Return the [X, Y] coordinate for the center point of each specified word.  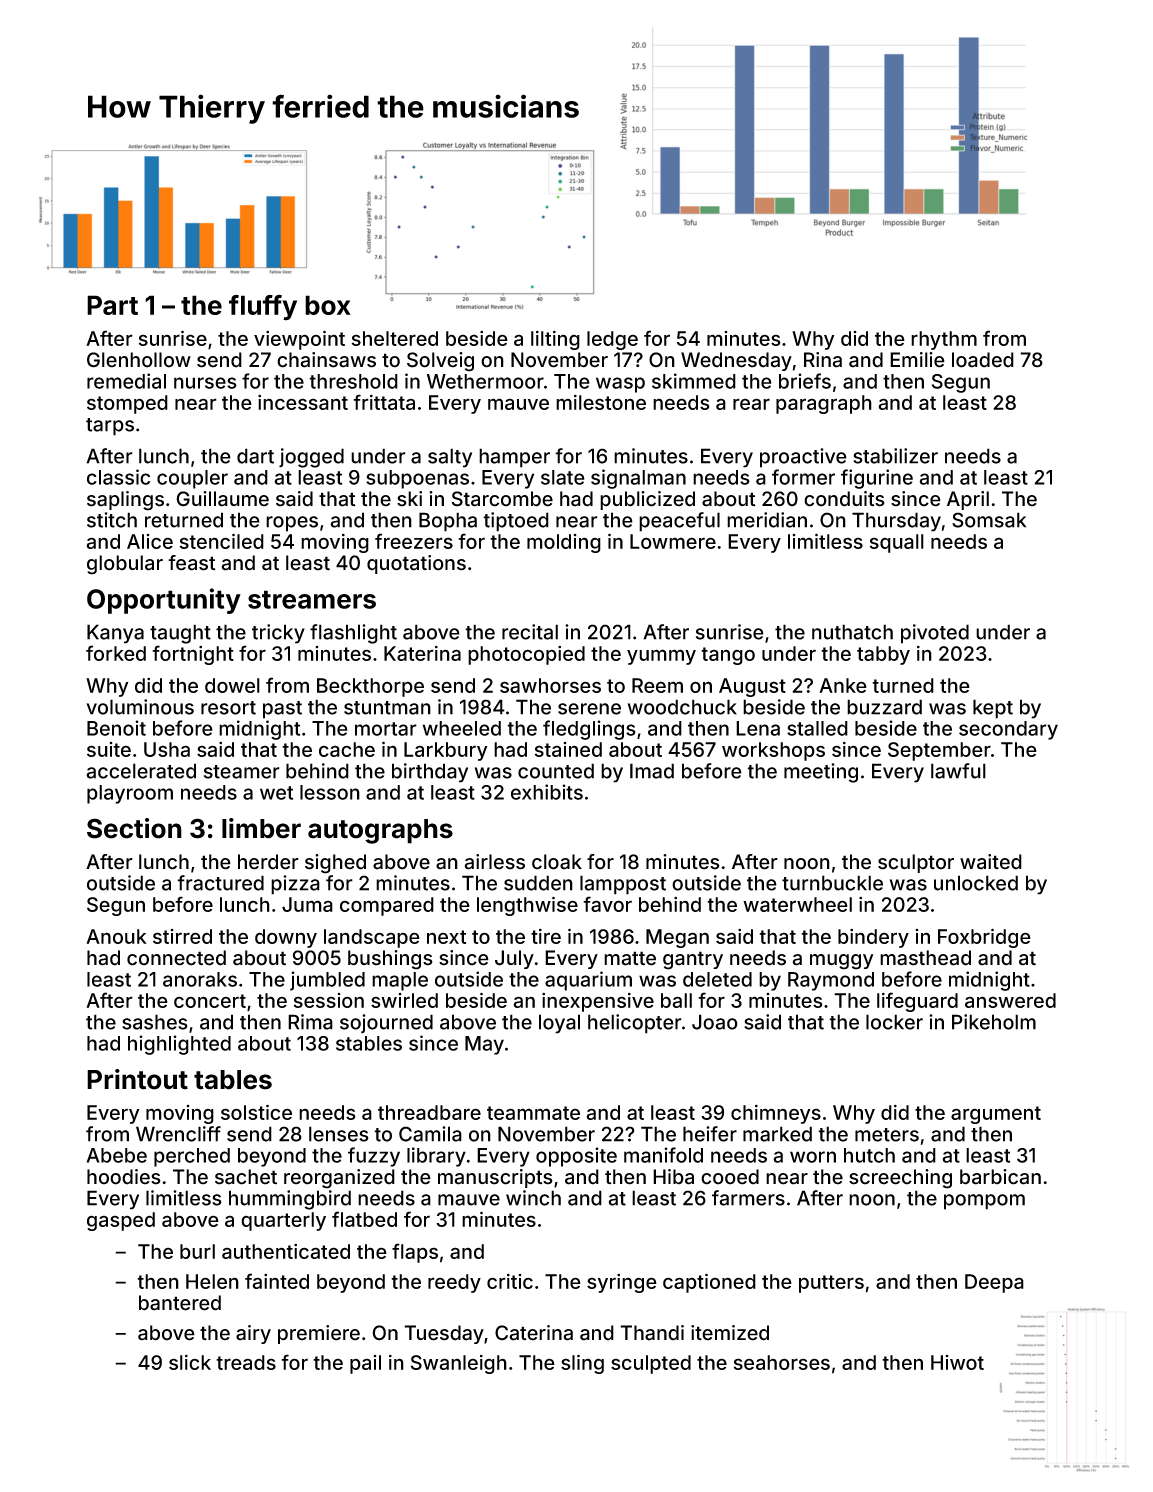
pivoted [935, 634]
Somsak [989, 520]
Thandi [652, 1333]
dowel [232, 685]
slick [190, 1362]
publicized [647, 500]
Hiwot [957, 1362]
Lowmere [673, 541]
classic [118, 477]
